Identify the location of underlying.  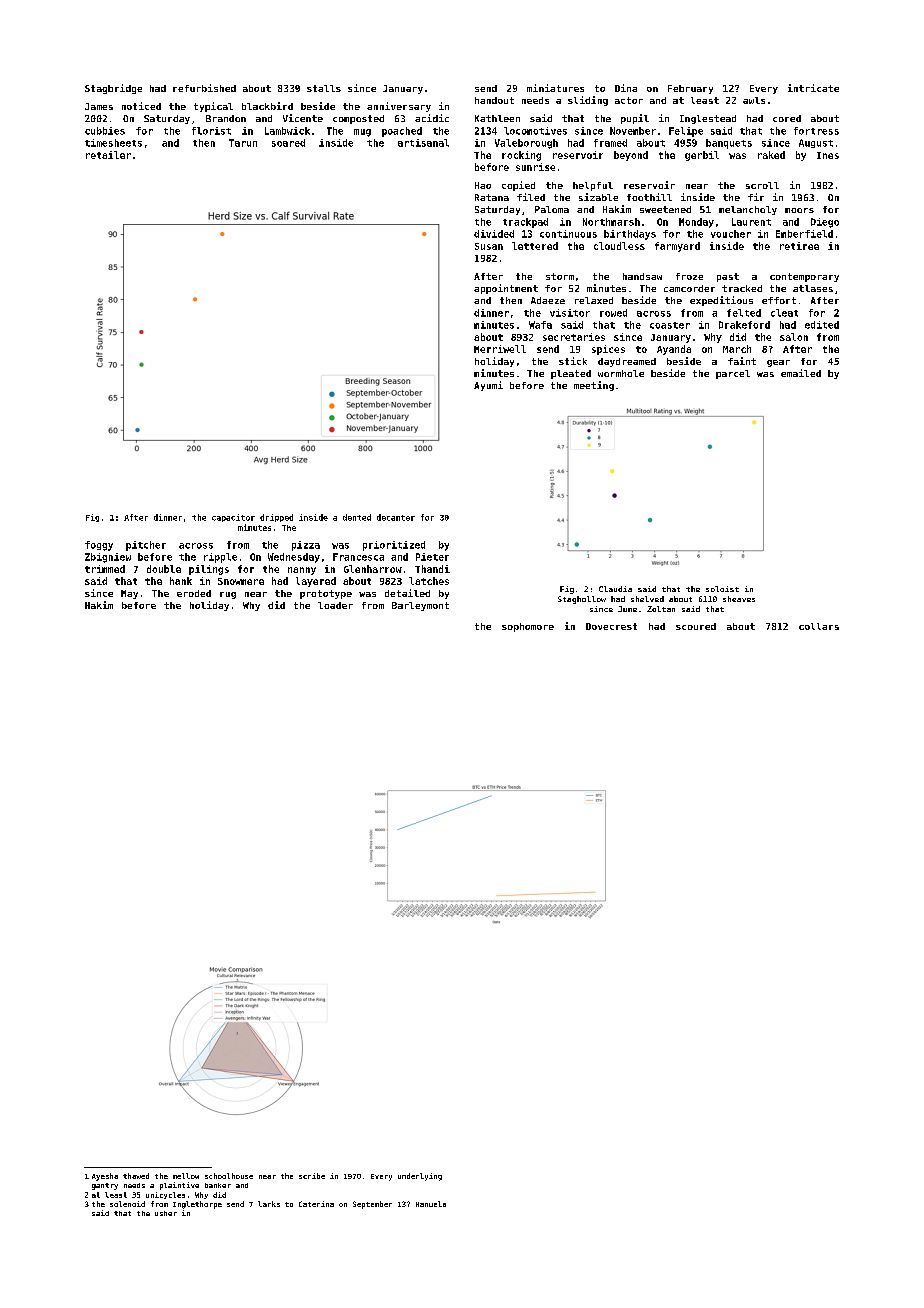
(420, 1177).
